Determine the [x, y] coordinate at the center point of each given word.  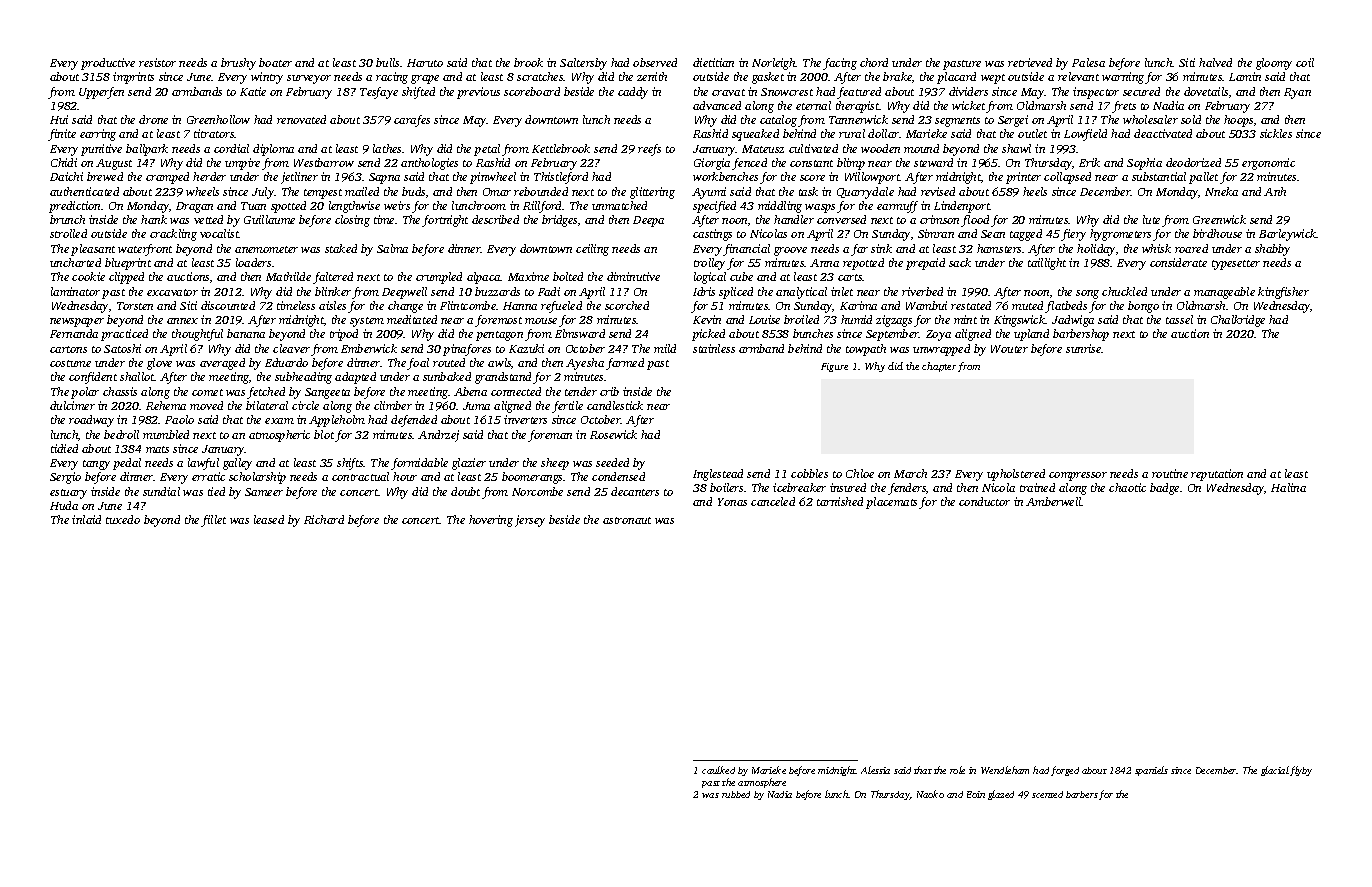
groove [790, 251]
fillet [213, 521]
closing [352, 221]
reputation [1217, 475]
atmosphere [762, 783]
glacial [1275, 771]
